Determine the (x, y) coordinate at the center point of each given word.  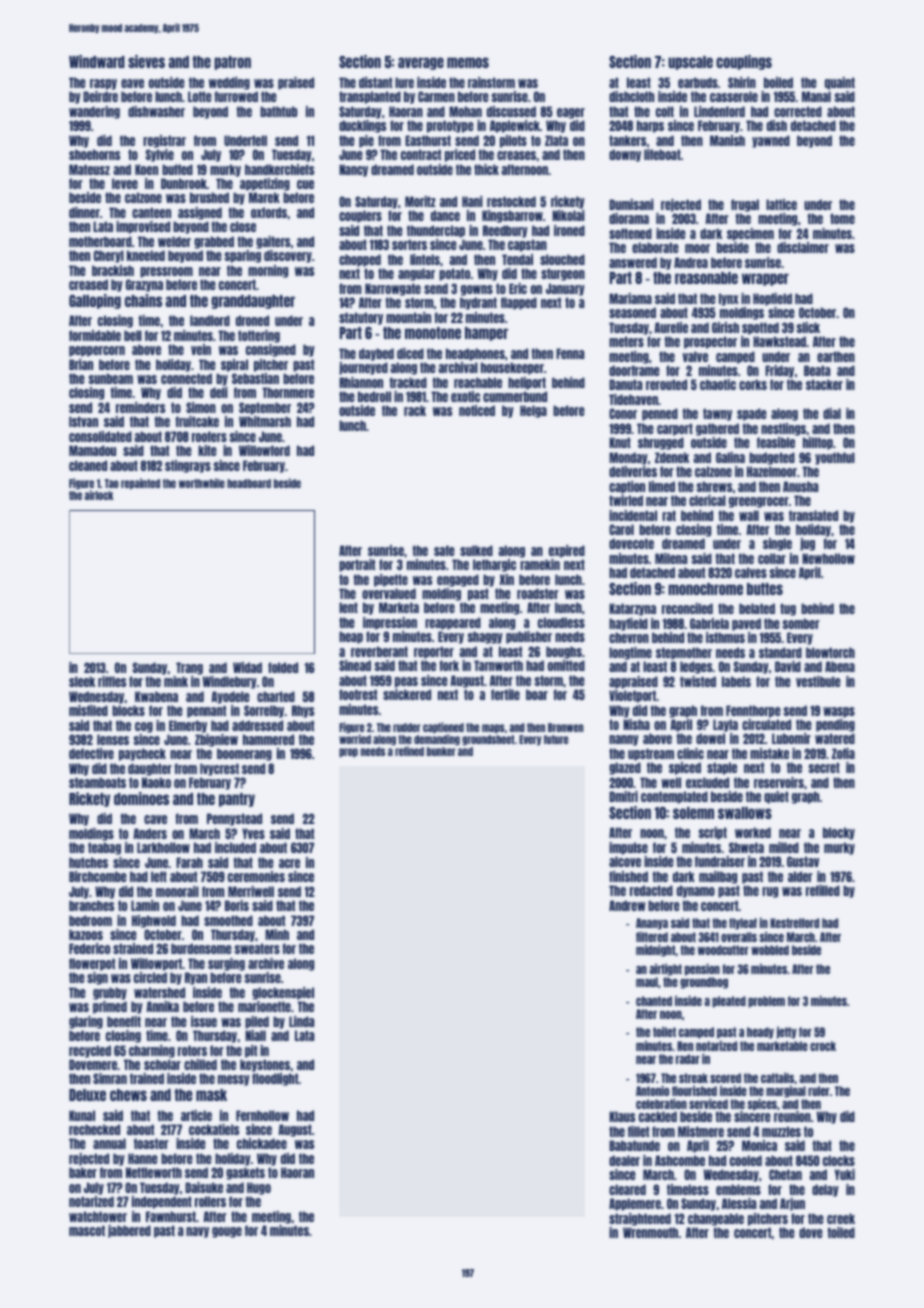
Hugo (259, 1188)
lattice (781, 204)
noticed (477, 410)
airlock (98, 495)
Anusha (800, 486)
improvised (143, 227)
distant (375, 82)
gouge (227, 1232)
